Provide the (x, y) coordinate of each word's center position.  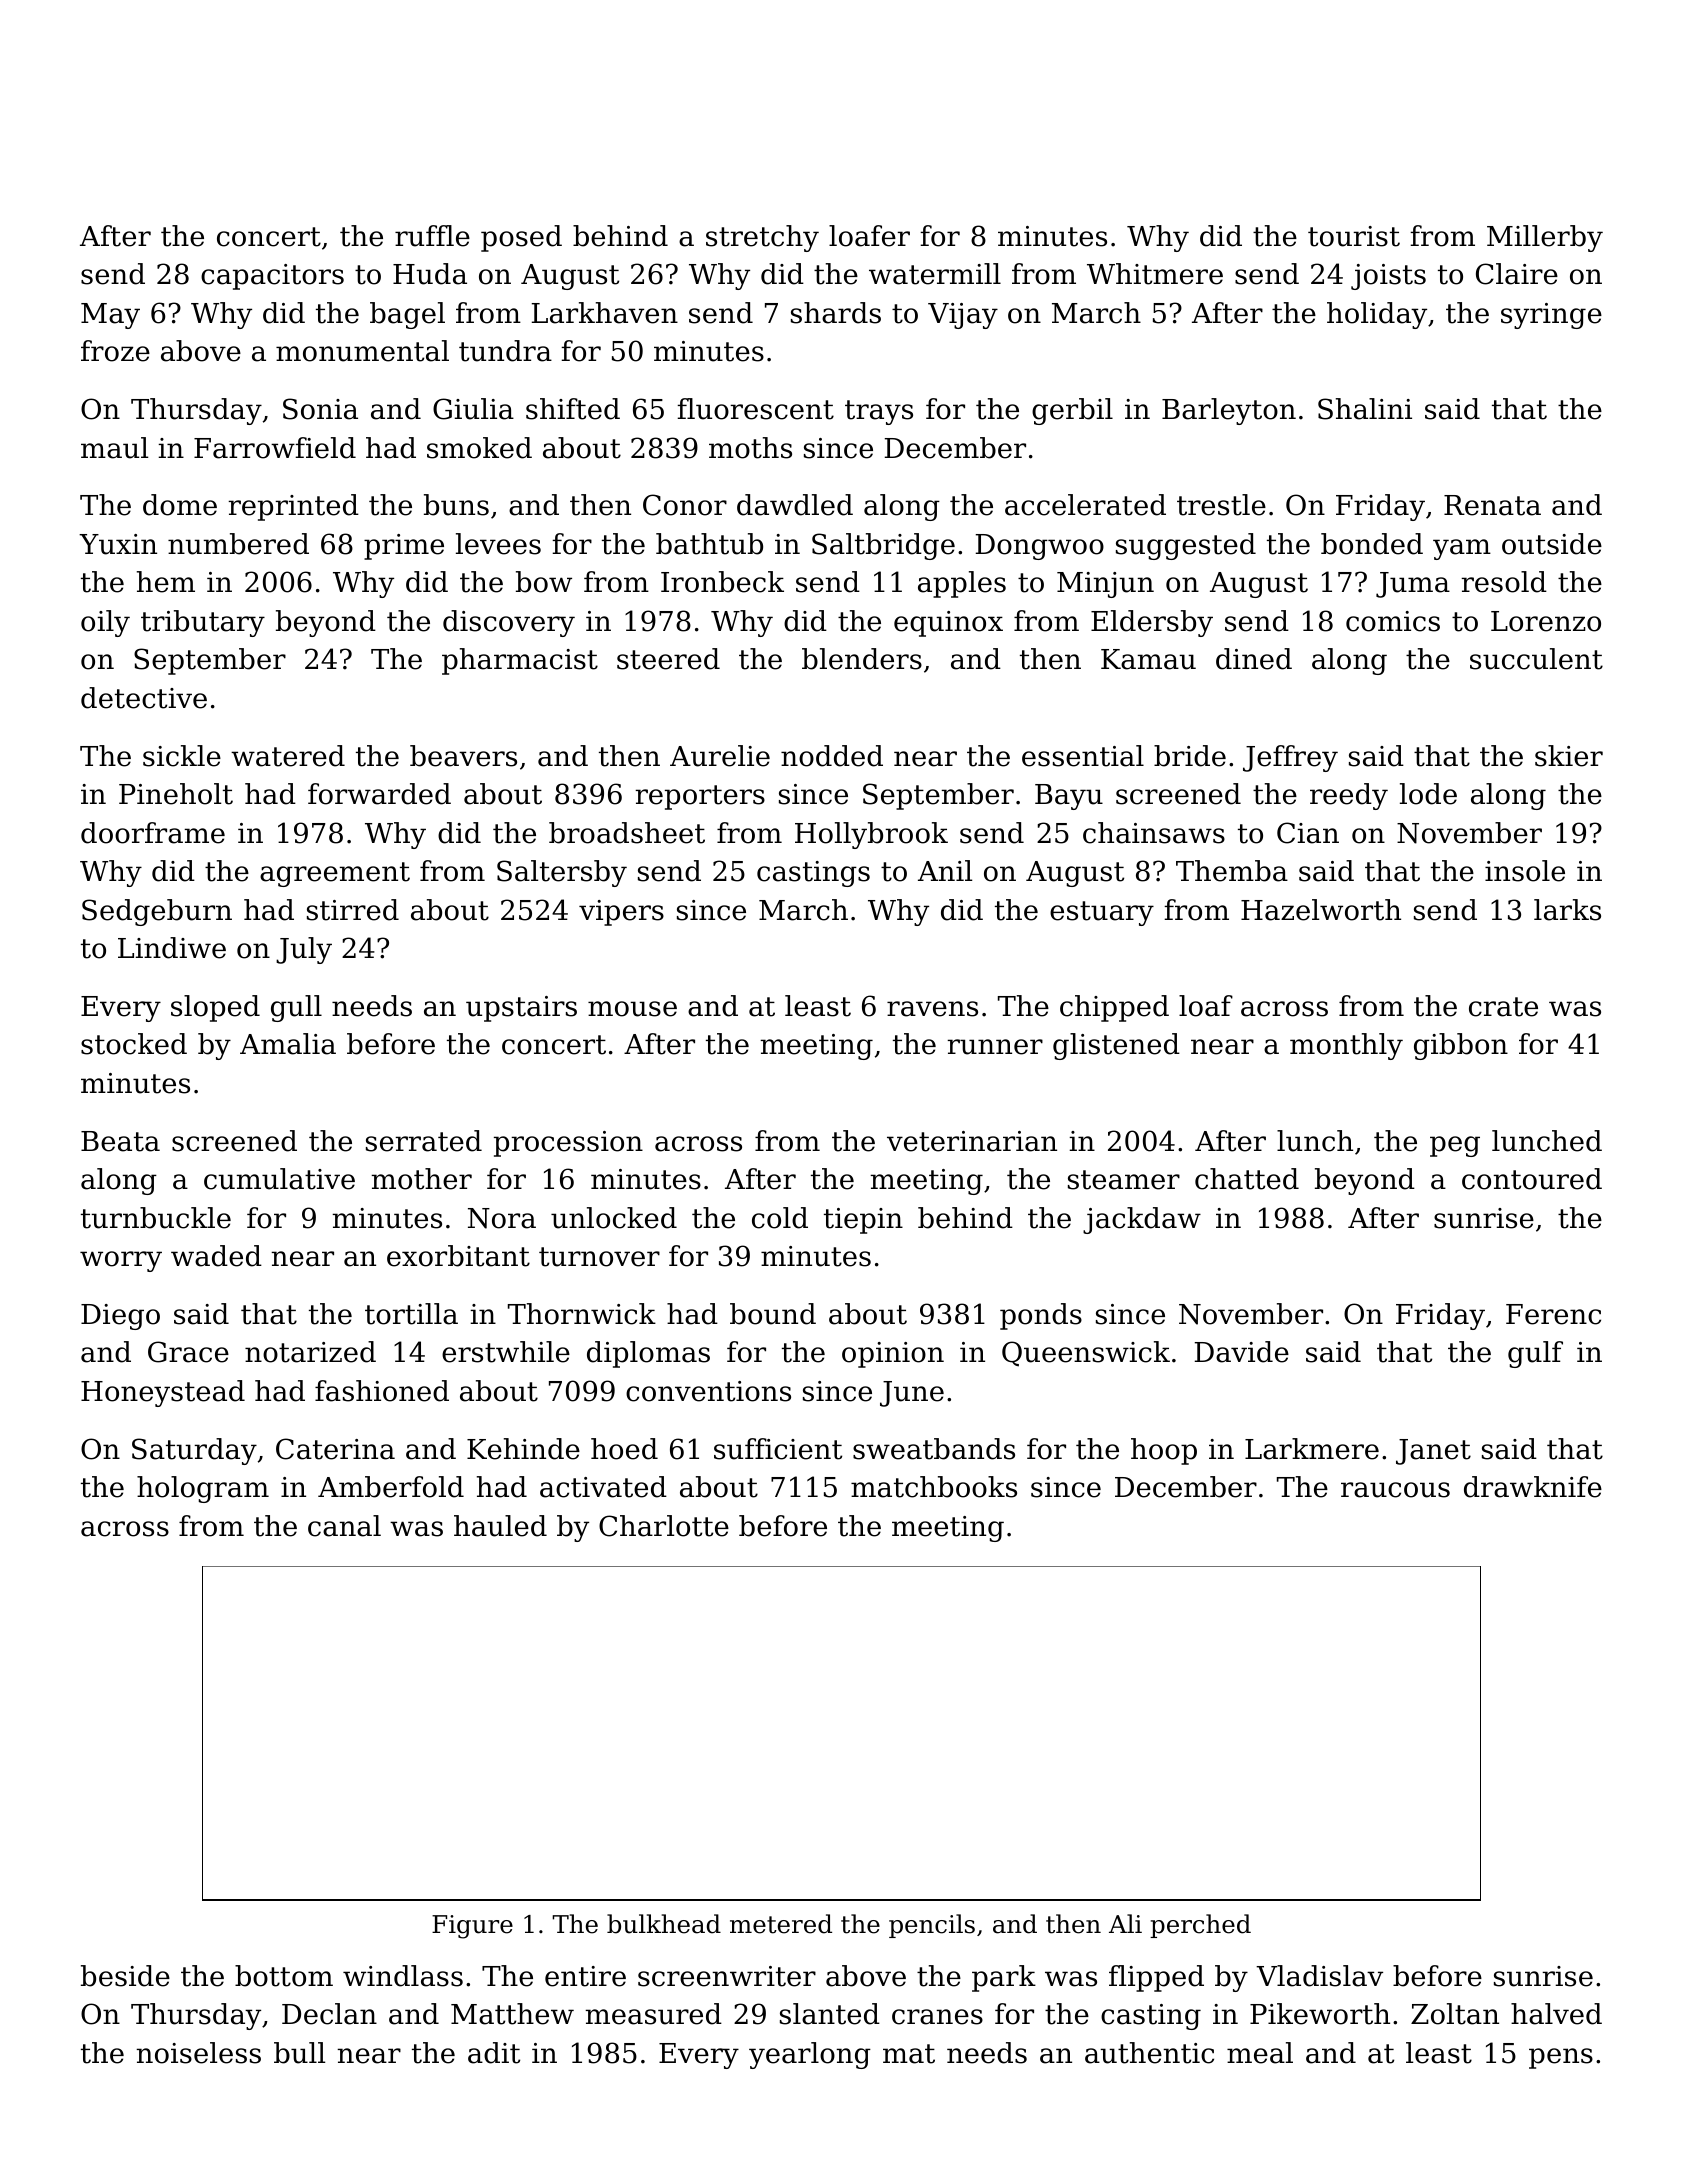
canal (344, 1526)
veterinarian (972, 1141)
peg (1455, 1146)
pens (1561, 2058)
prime (404, 547)
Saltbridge (883, 546)
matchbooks (934, 1487)
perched (1200, 1926)
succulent (1536, 659)
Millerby (1545, 238)
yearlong (810, 2055)
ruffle (432, 236)
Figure (472, 1927)
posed (521, 238)
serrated (424, 1141)
